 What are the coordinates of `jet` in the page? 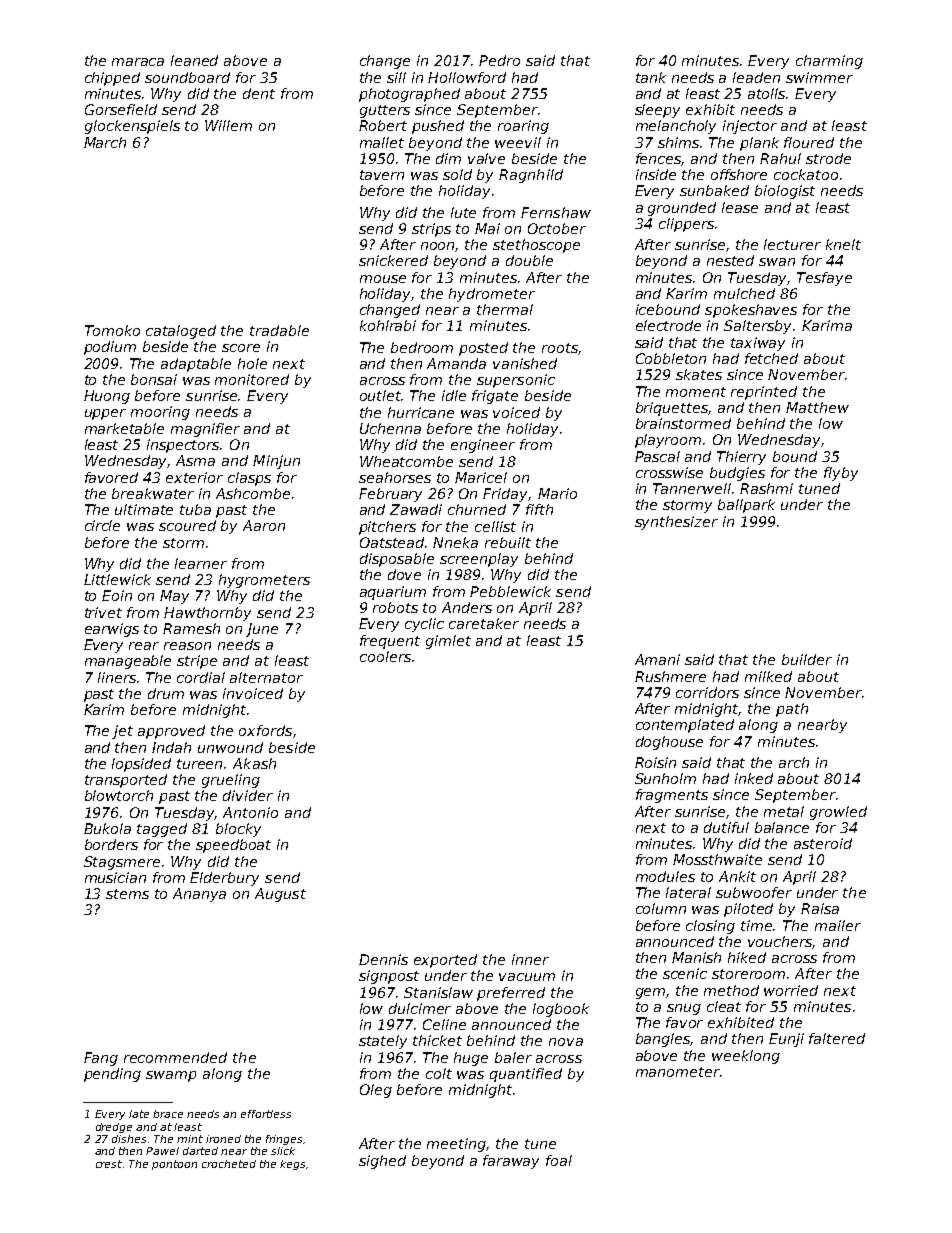 It's located at (122, 732).
